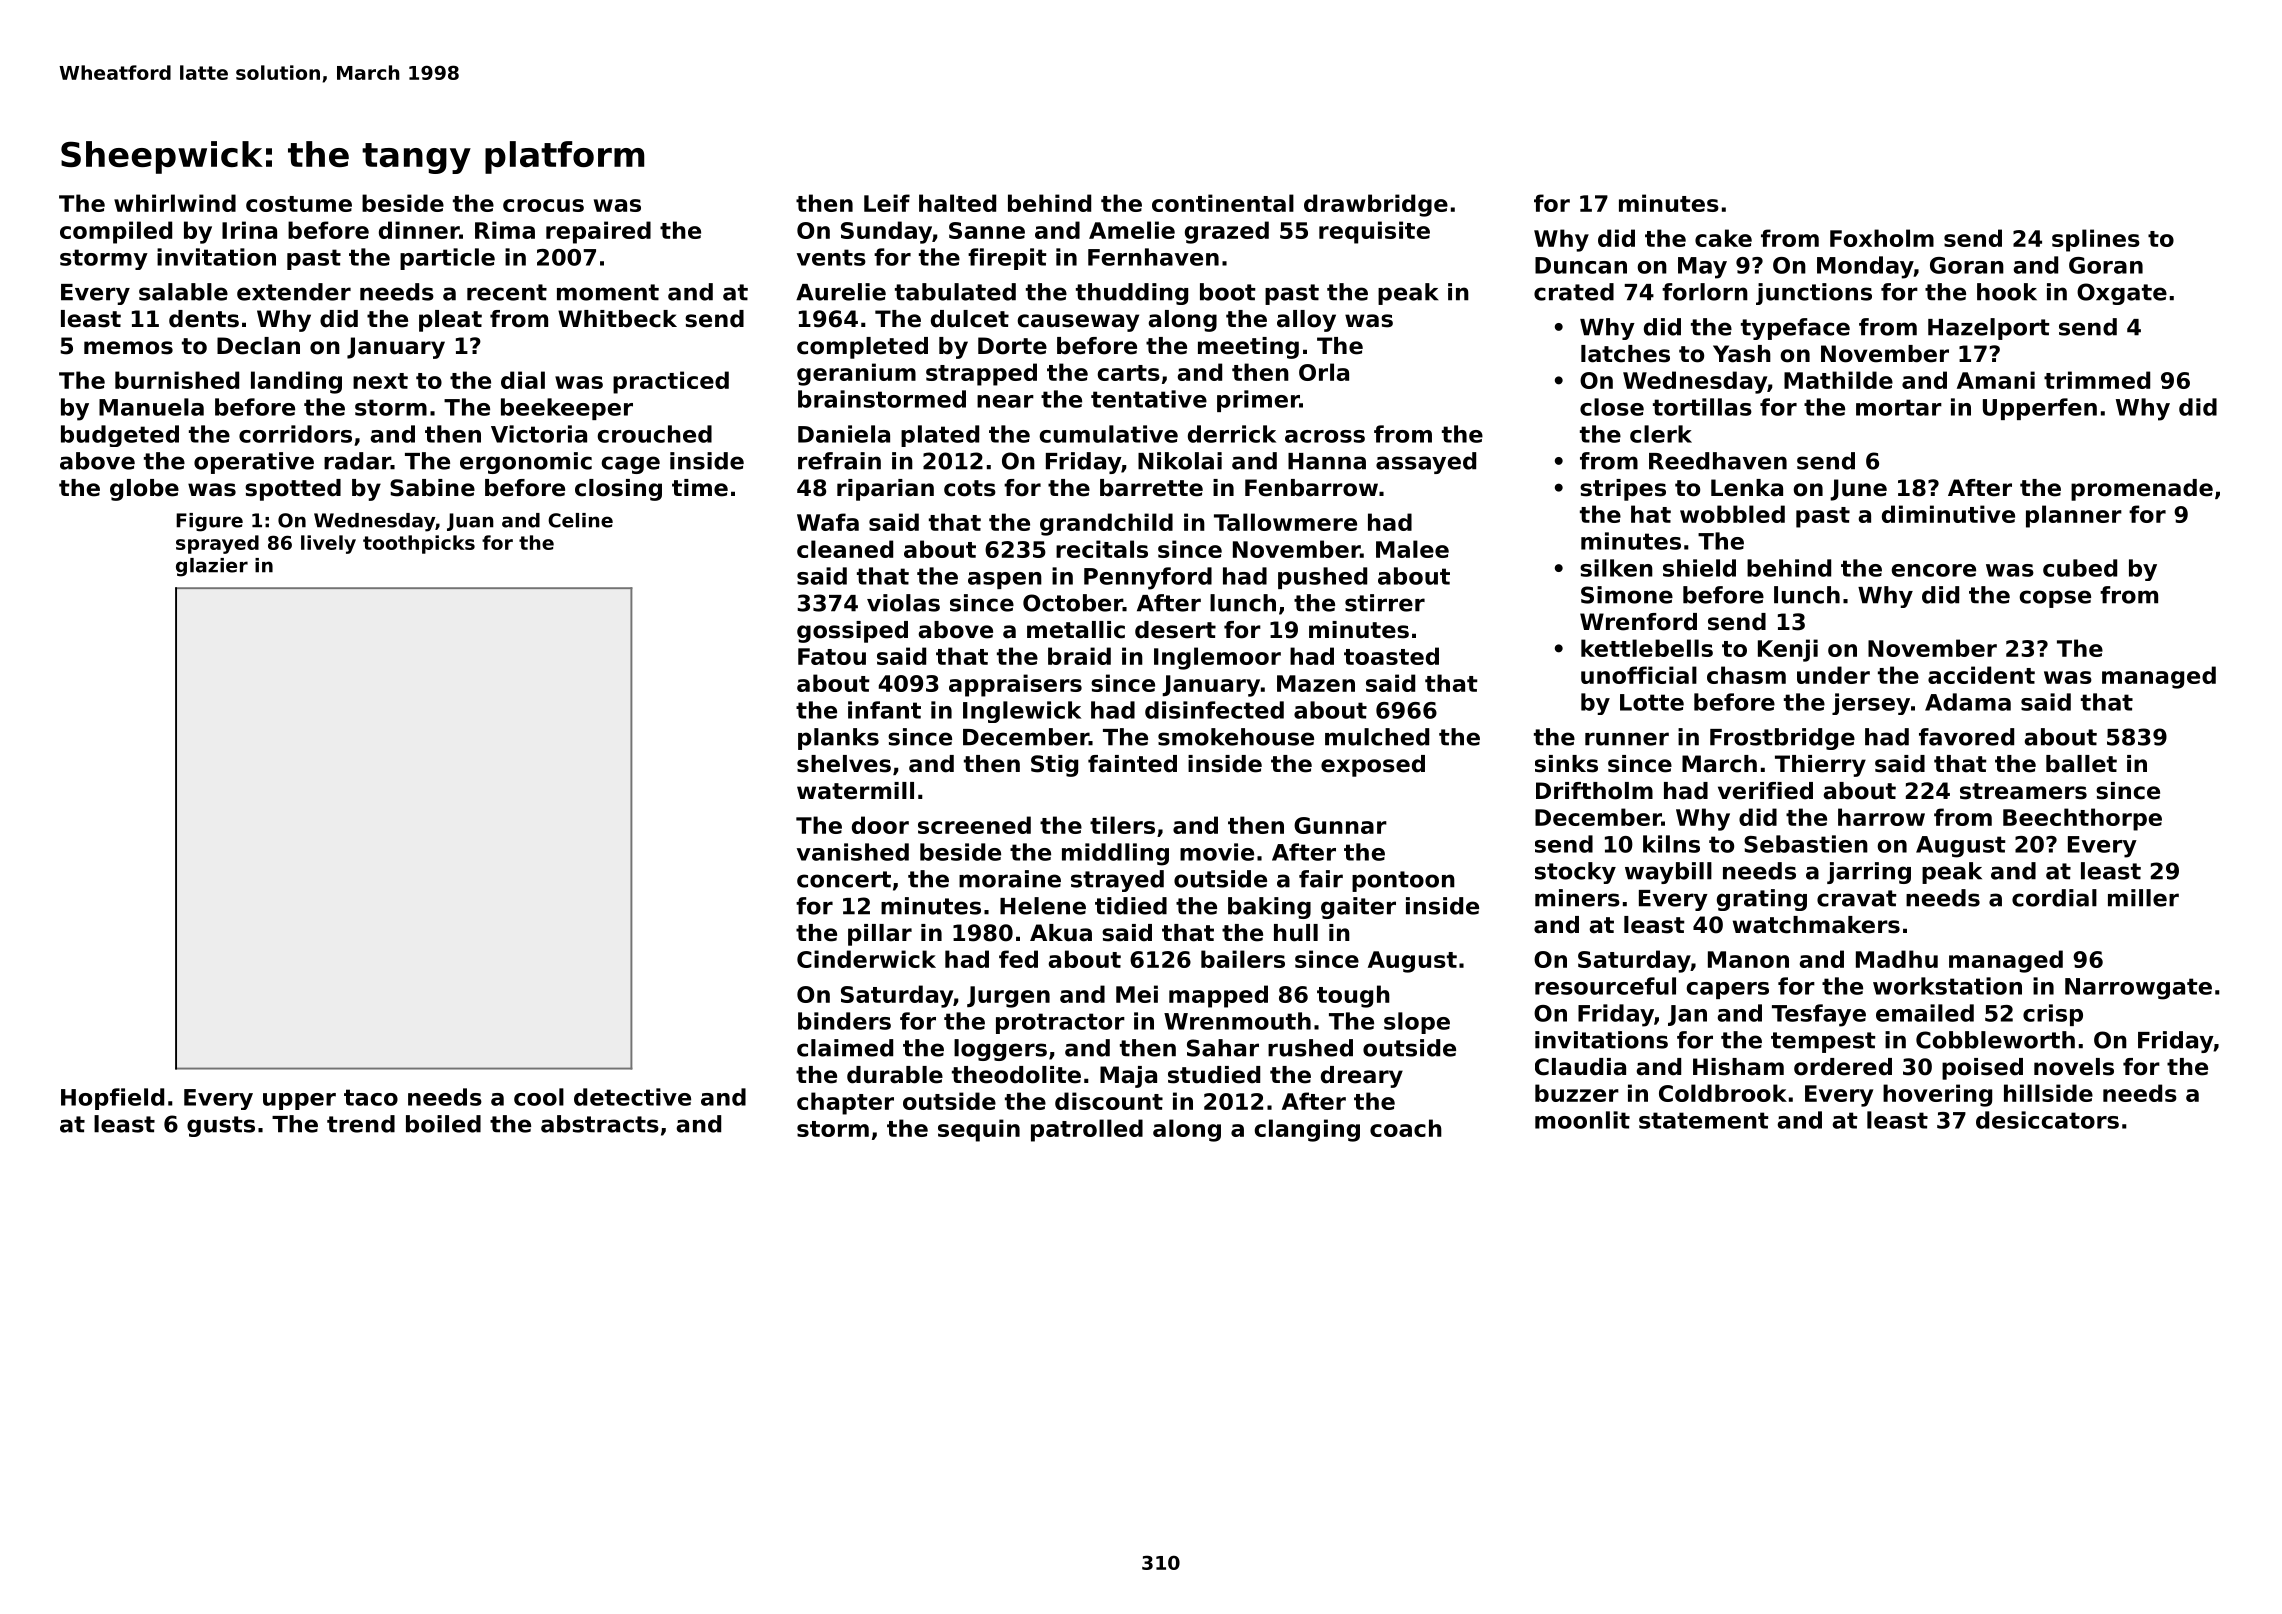 Image resolution: width=2282 pixels, height=1614 pixels. What do you see at coordinates (177, 380) in the page?
I see `burnished` at bounding box center [177, 380].
